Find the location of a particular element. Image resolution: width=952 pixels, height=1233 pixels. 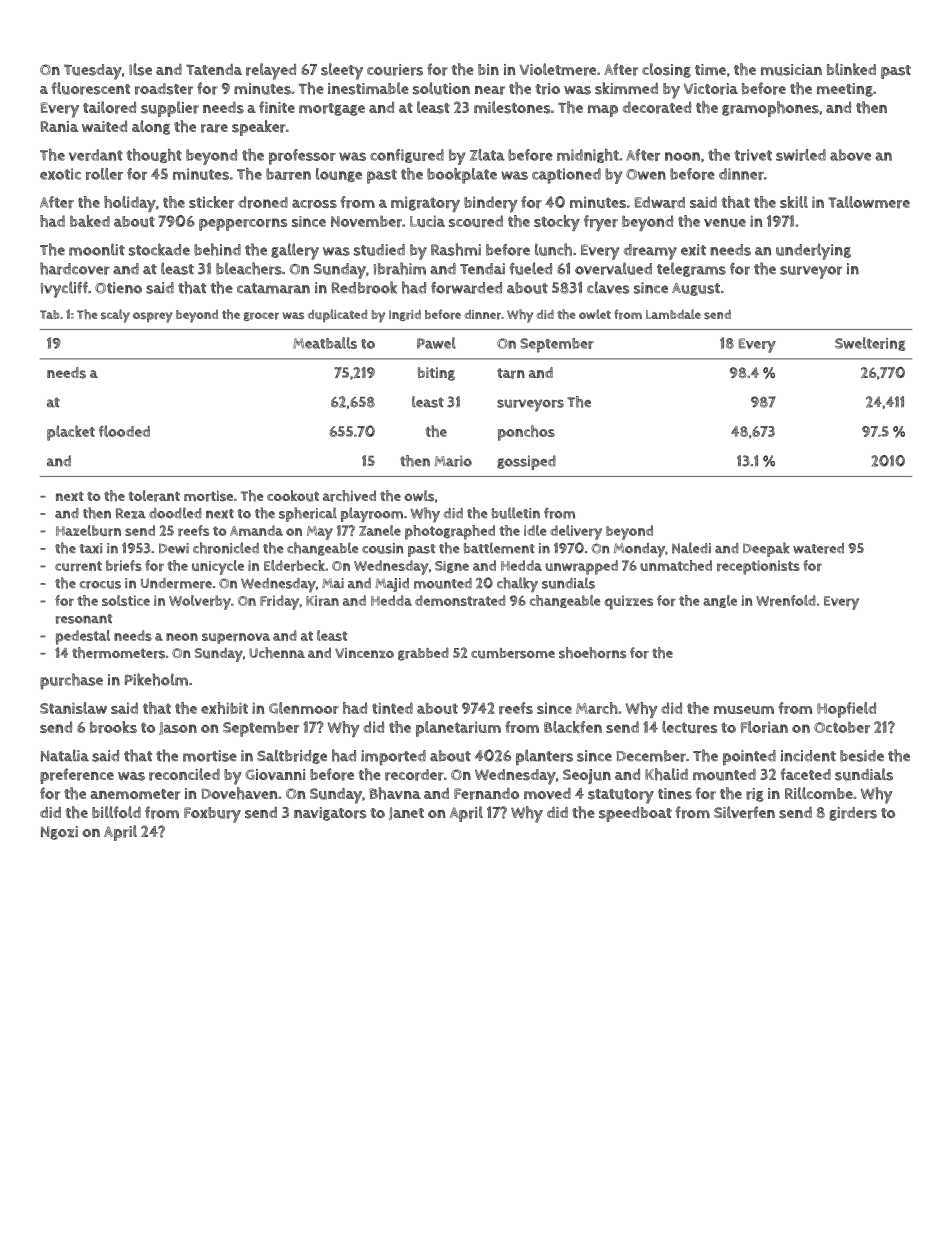

underlying is located at coordinates (813, 251).
